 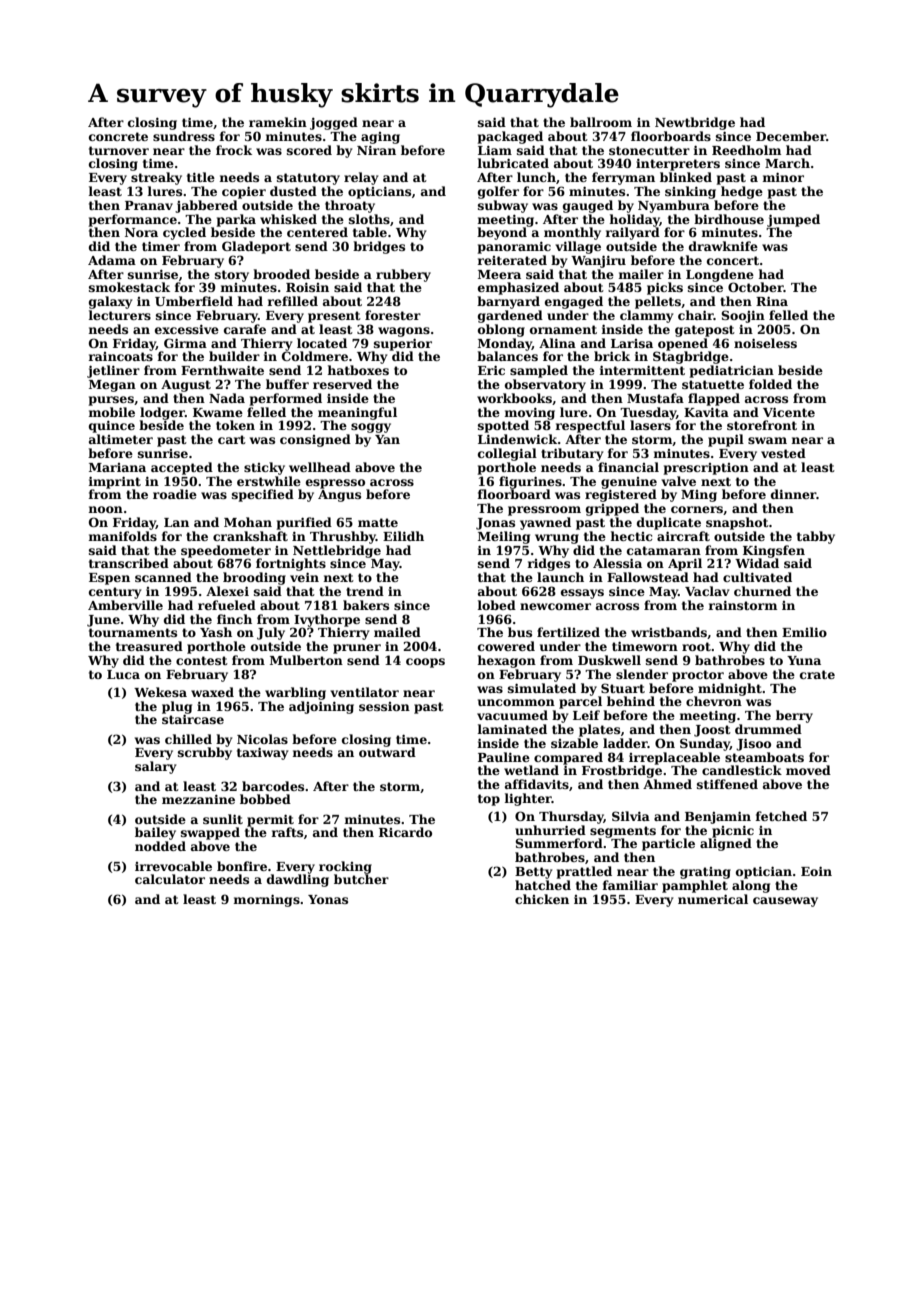 I want to click on pressroom, so click(x=544, y=511).
